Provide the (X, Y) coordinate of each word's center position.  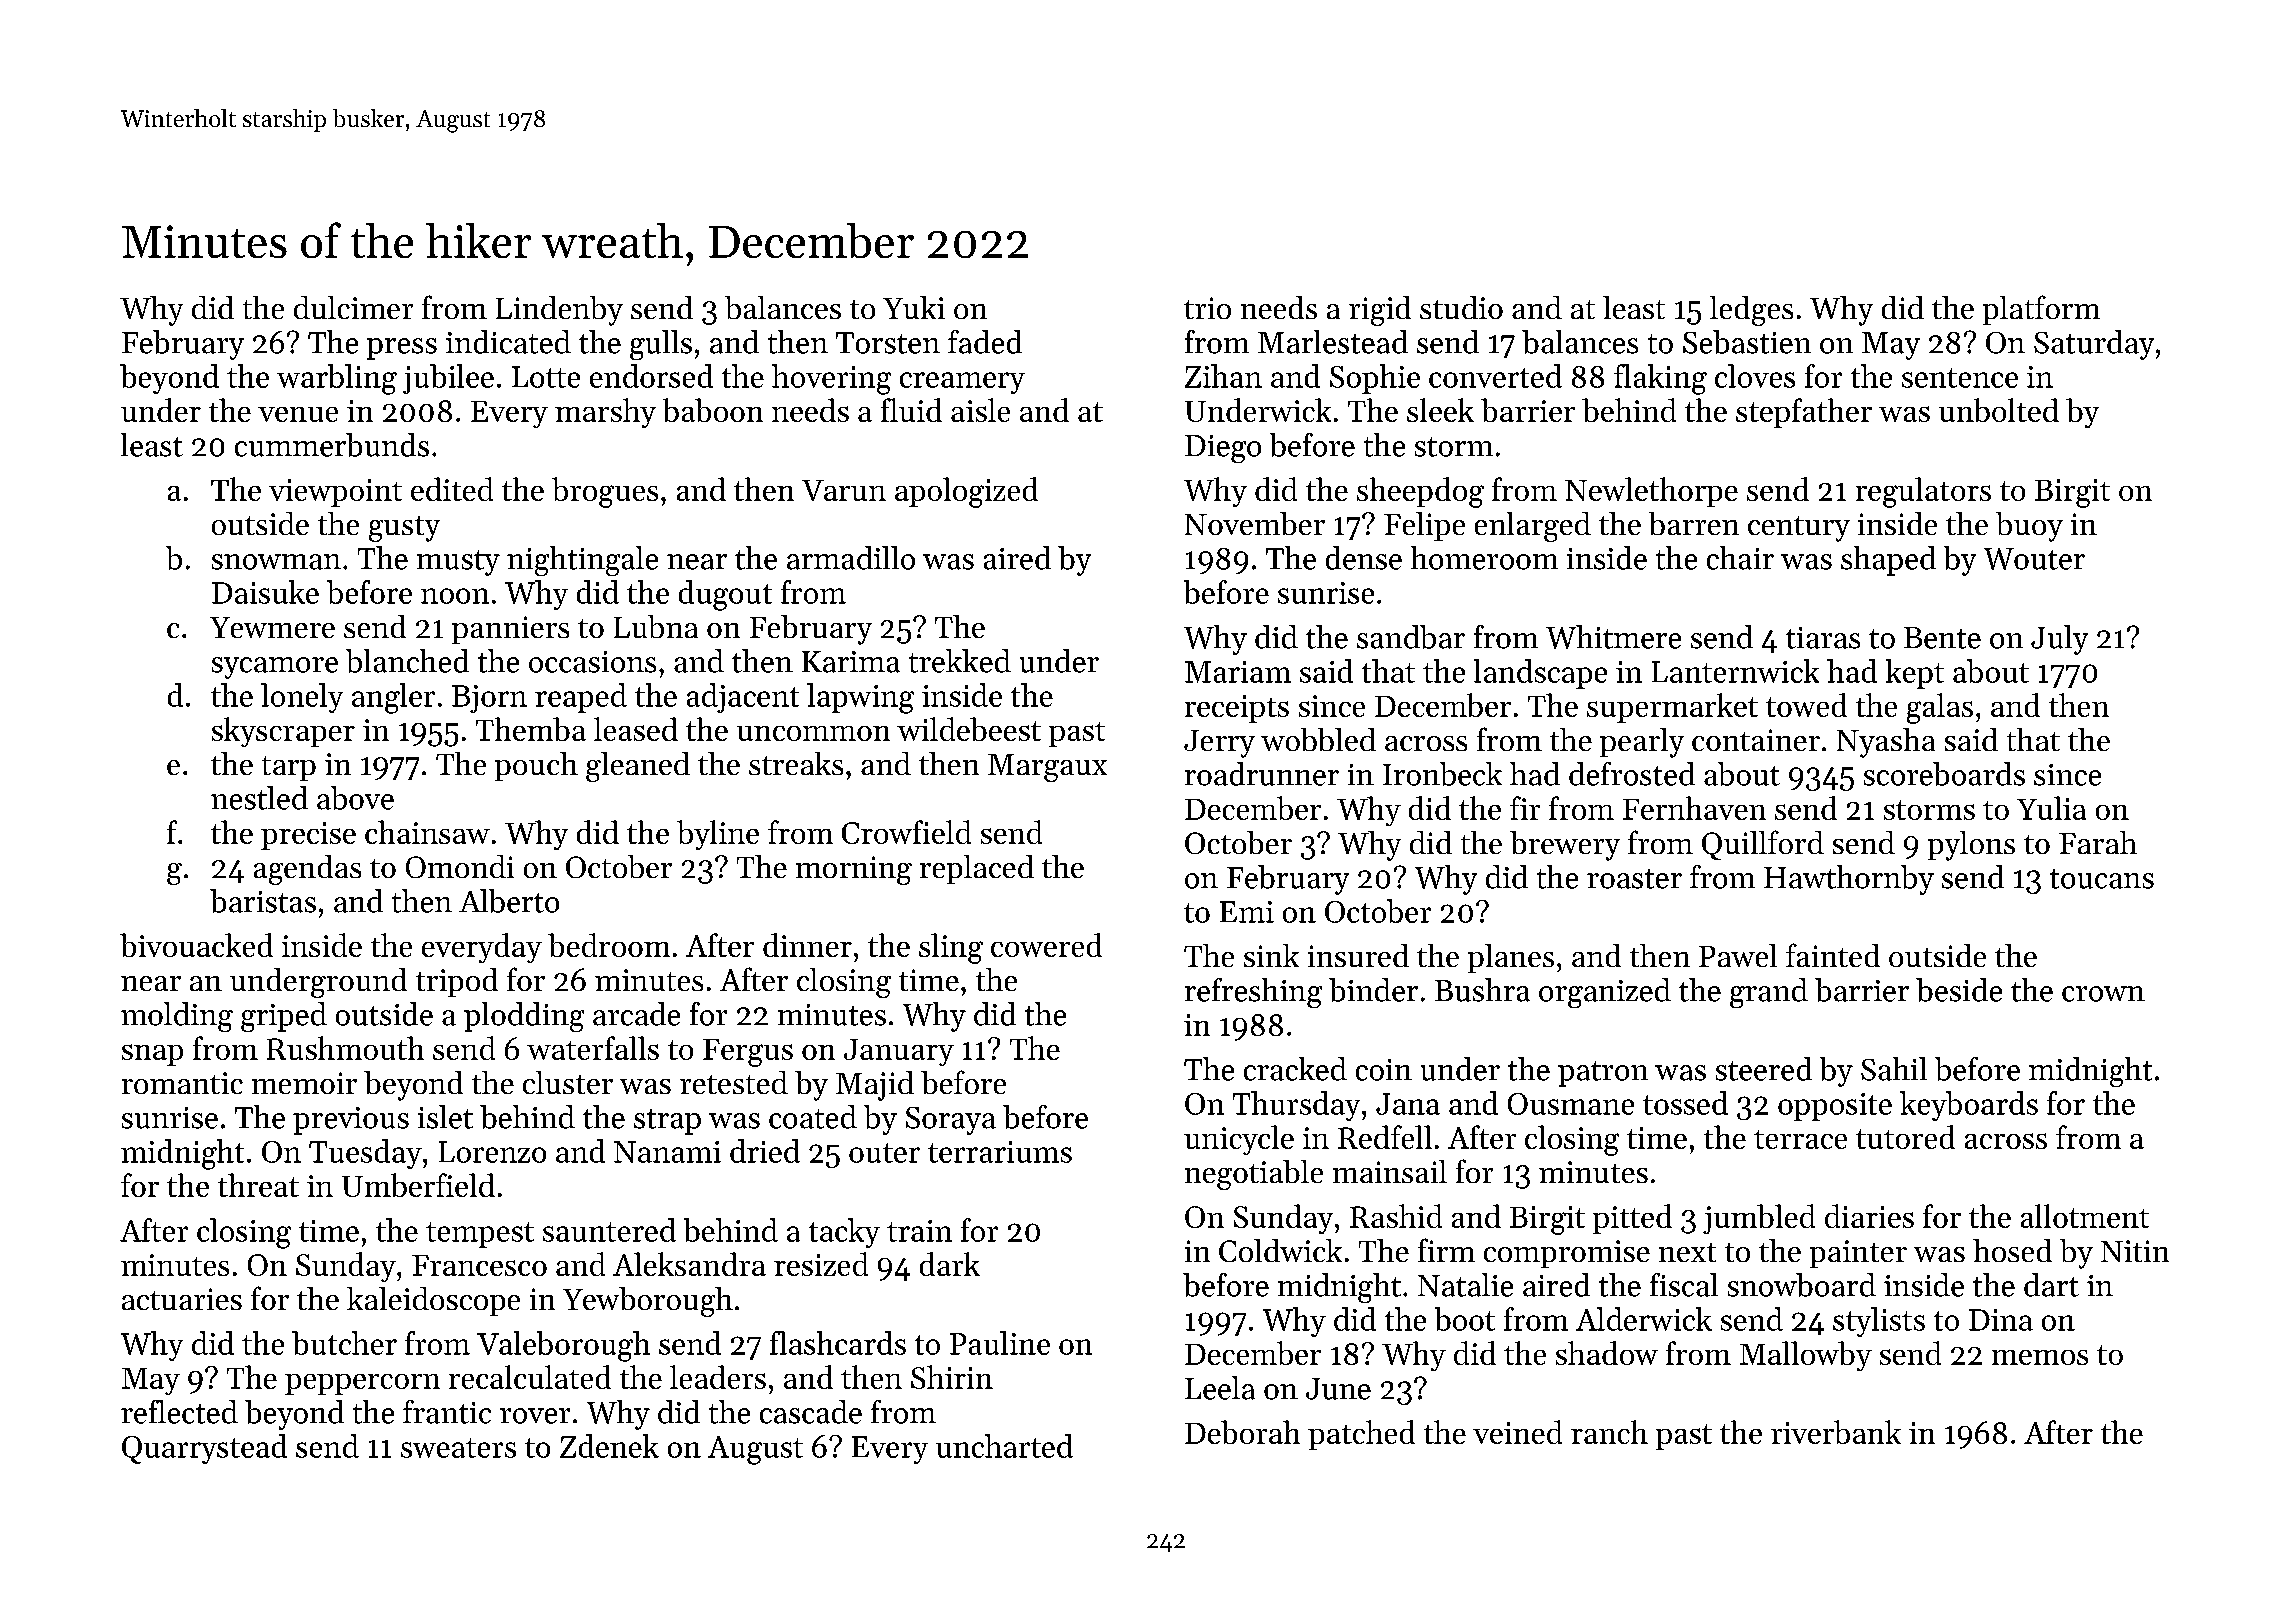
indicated (508, 342)
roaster (1634, 879)
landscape (1540, 674)
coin (1384, 1070)
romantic (182, 1083)
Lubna (656, 626)
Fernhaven (1694, 808)
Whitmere (1613, 637)
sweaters (458, 1448)
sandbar (1411, 637)
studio (1461, 307)
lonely (302, 698)
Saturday (2094, 345)
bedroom (609, 945)
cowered (1046, 945)
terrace (1800, 1139)
